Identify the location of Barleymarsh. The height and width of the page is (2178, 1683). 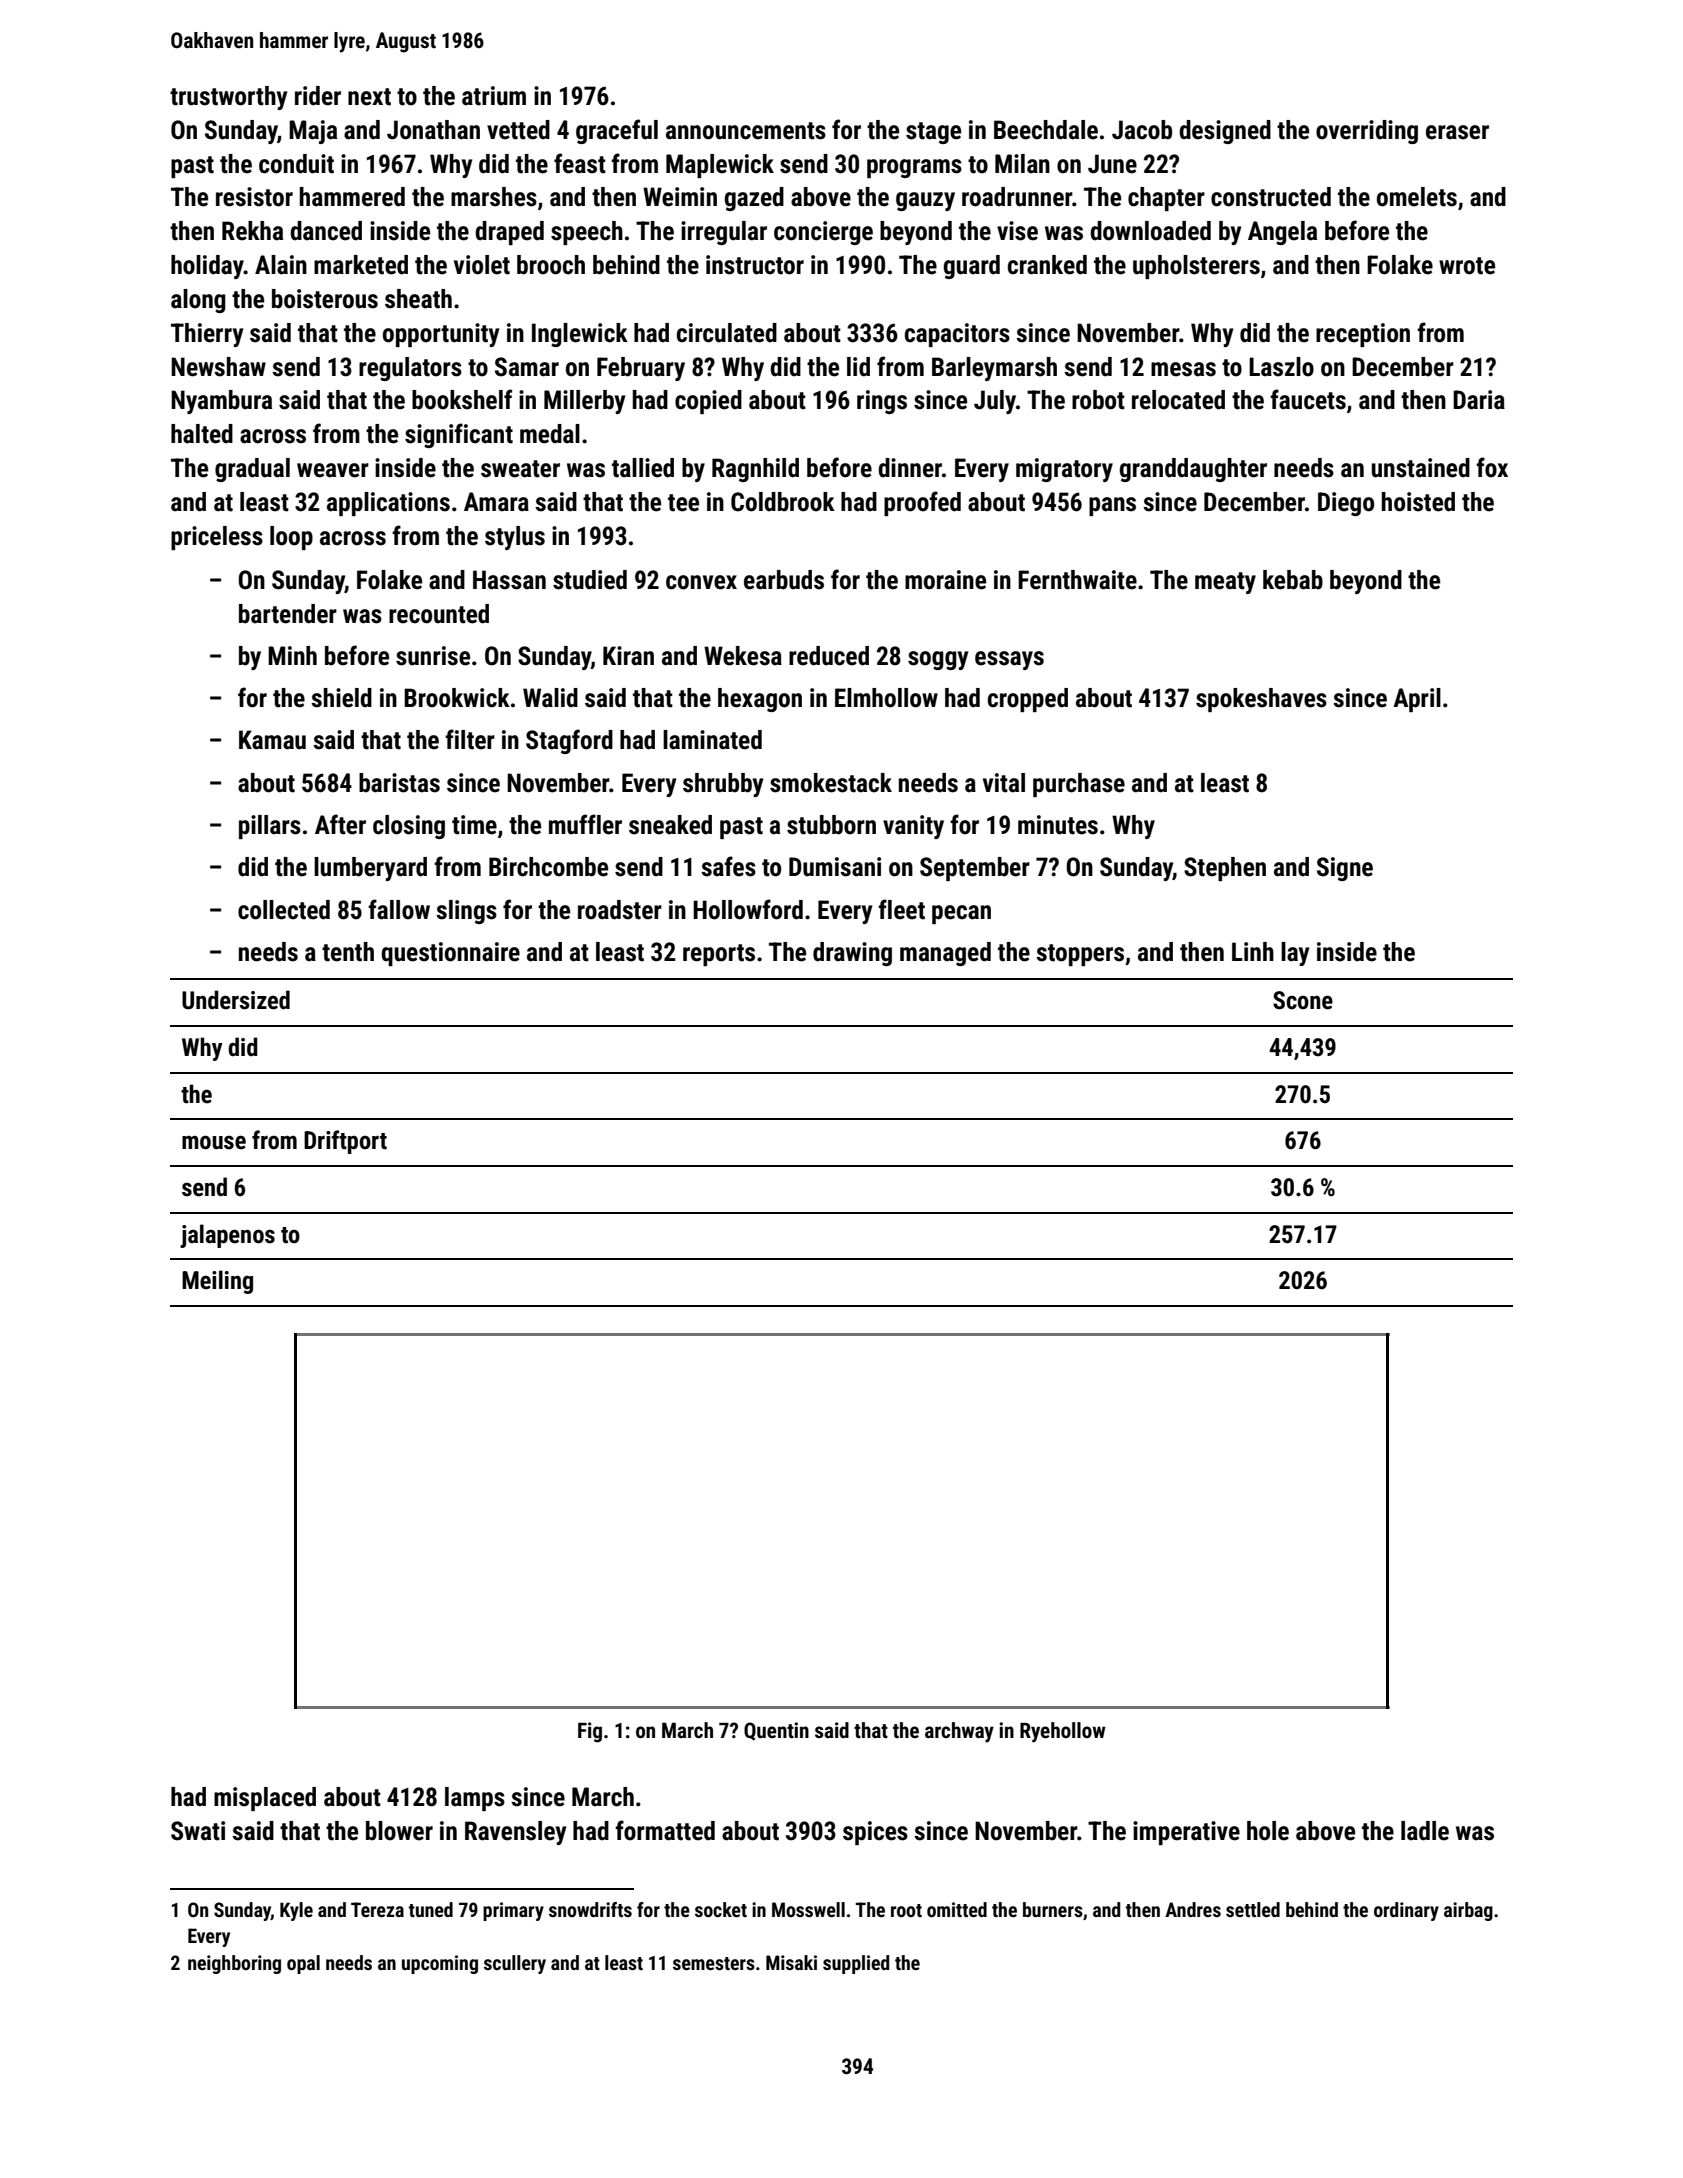
(994, 369).
